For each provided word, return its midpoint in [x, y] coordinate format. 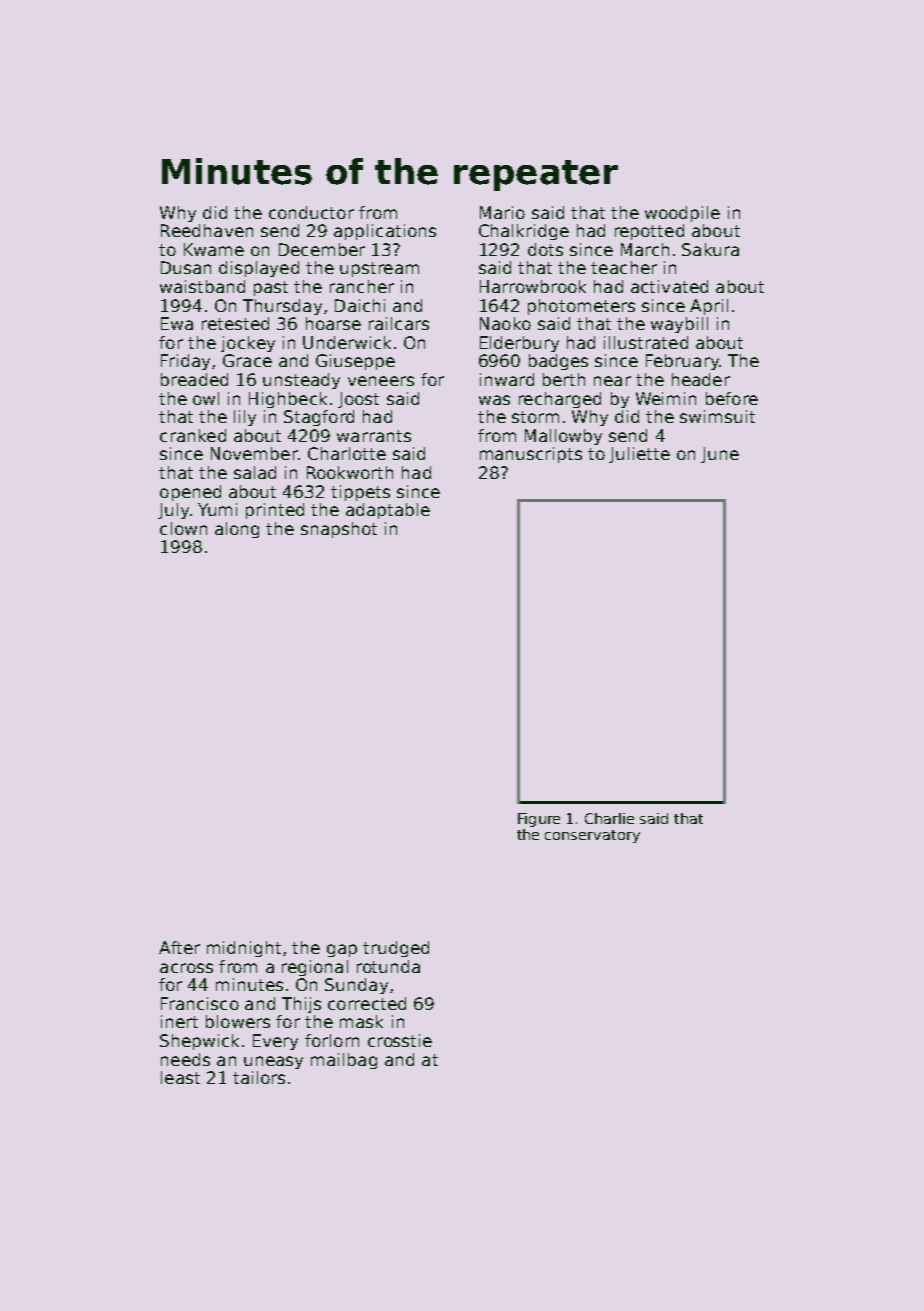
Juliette [639, 455]
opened [190, 493]
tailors [259, 1077]
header [701, 379]
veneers [381, 381]
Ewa [177, 323]
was [494, 400]
